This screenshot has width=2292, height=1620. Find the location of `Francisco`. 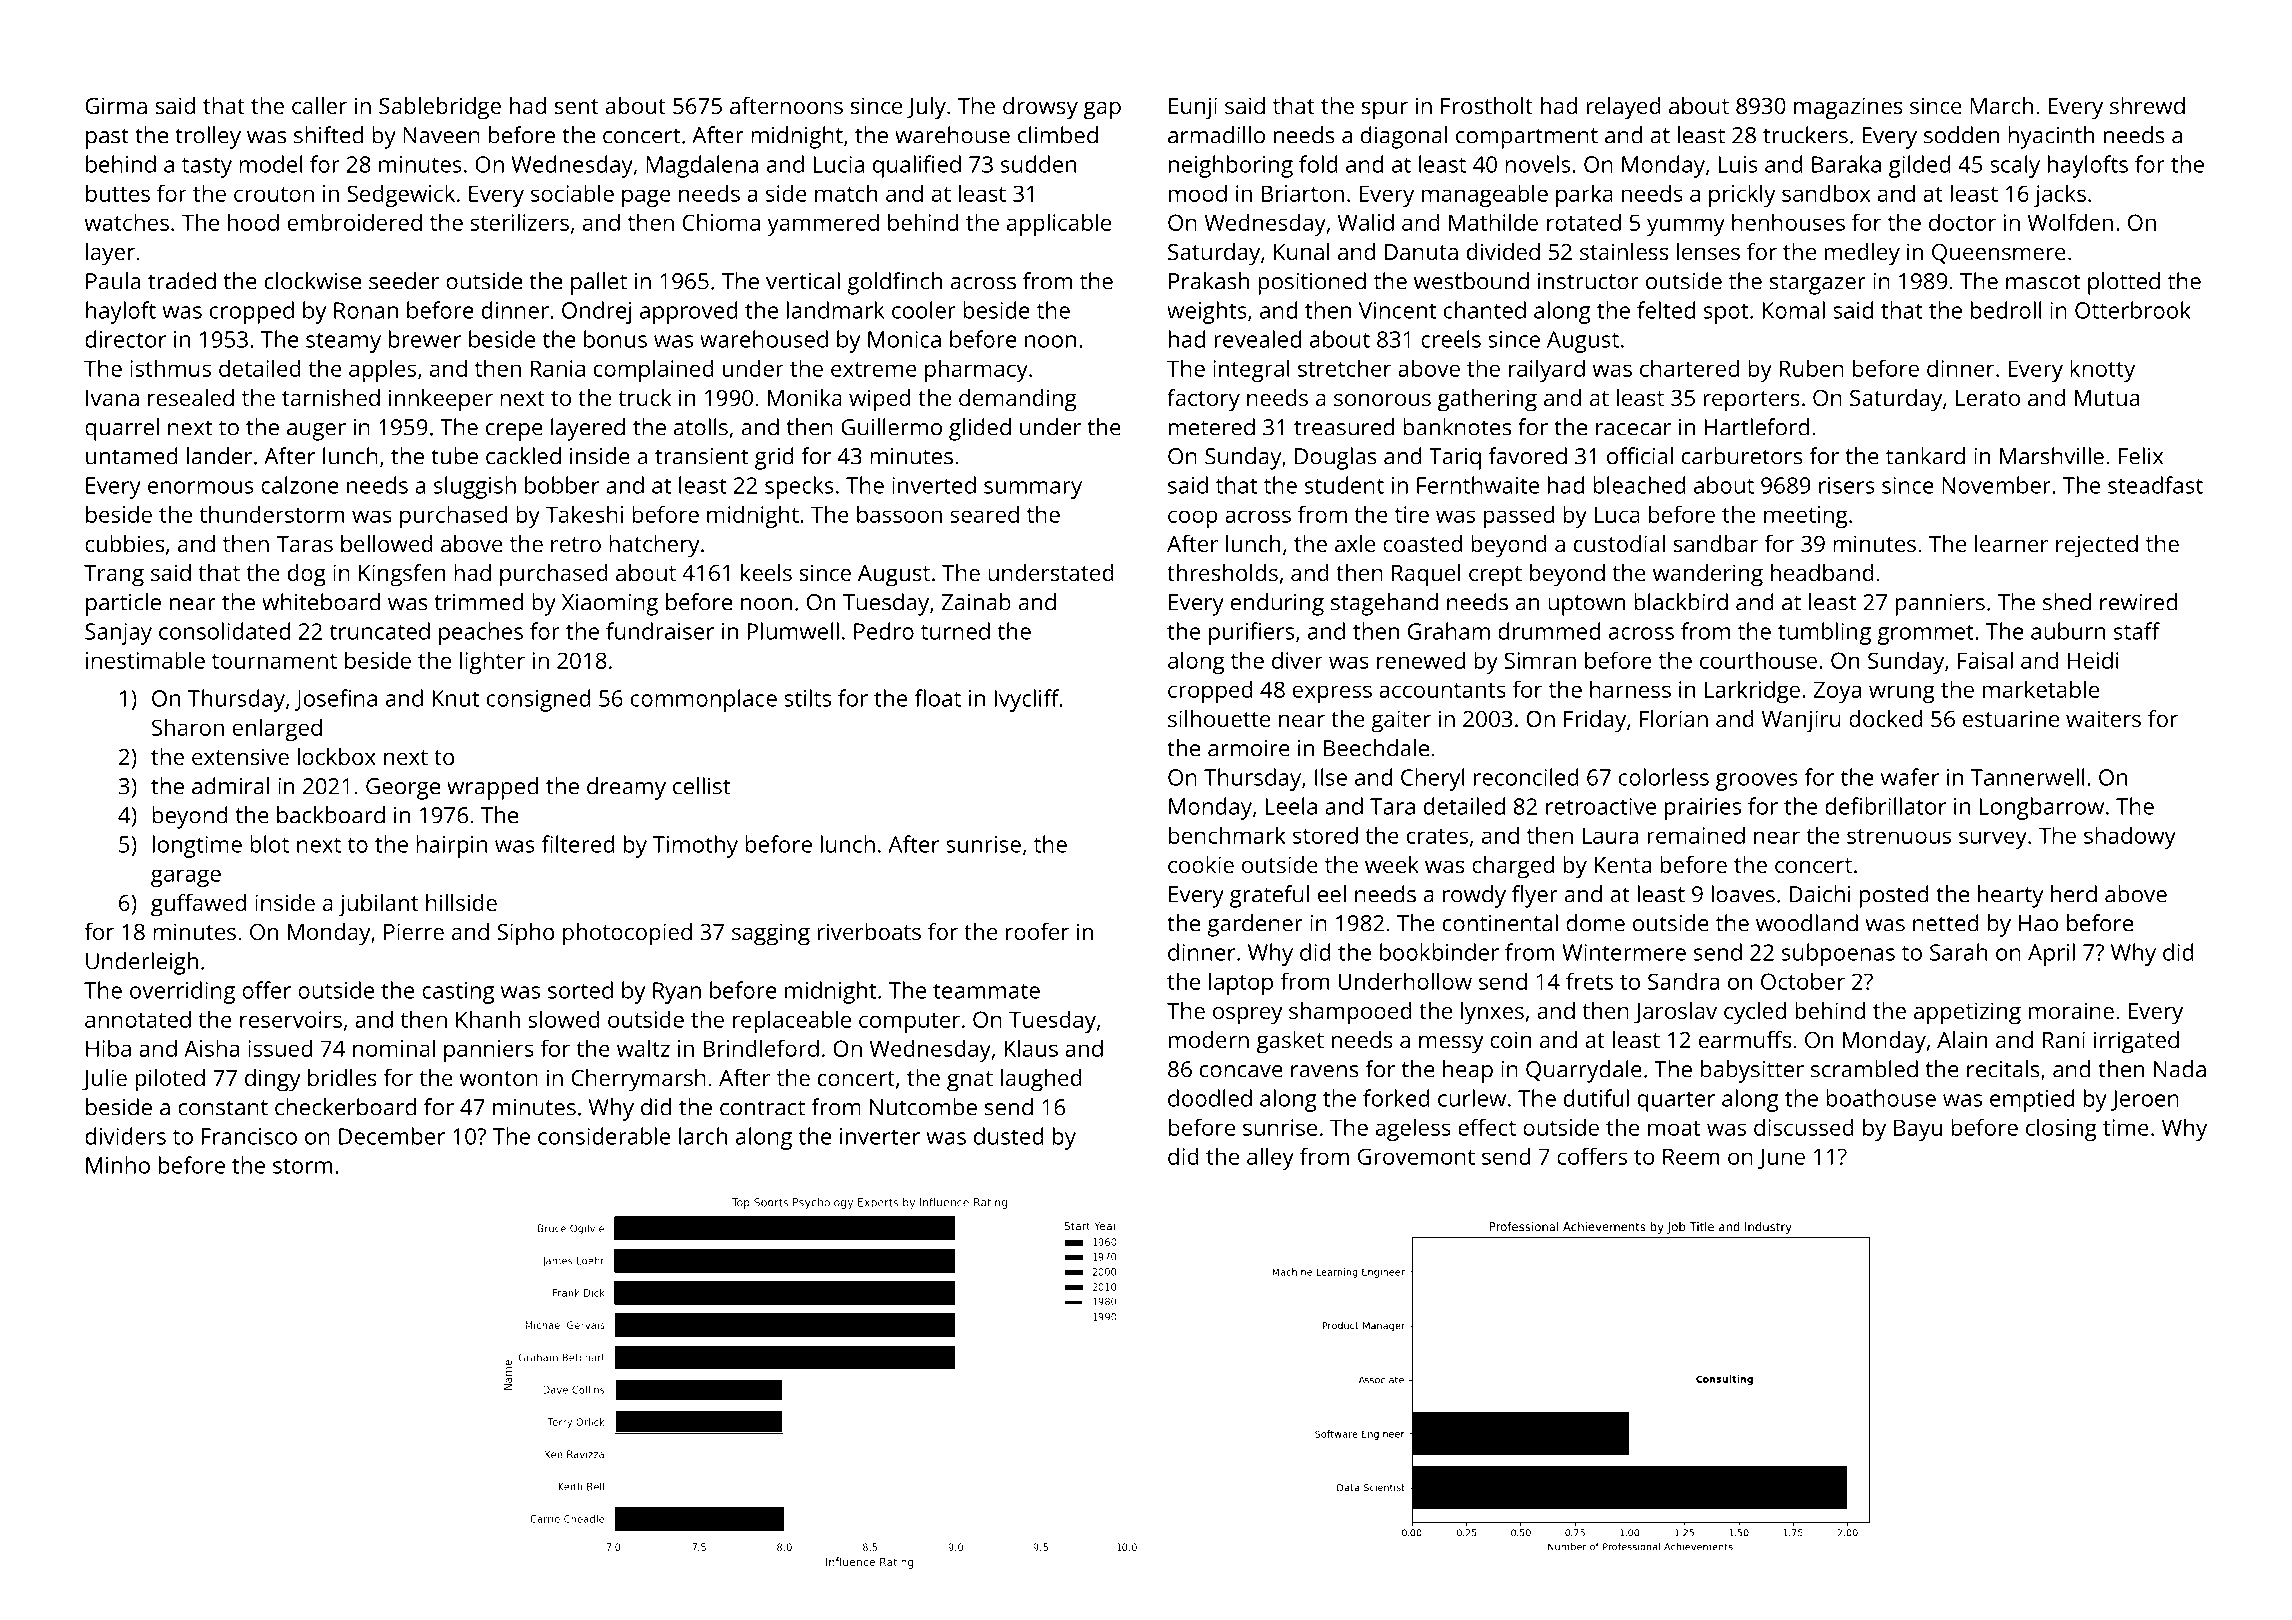

Francisco is located at coordinates (249, 1136).
